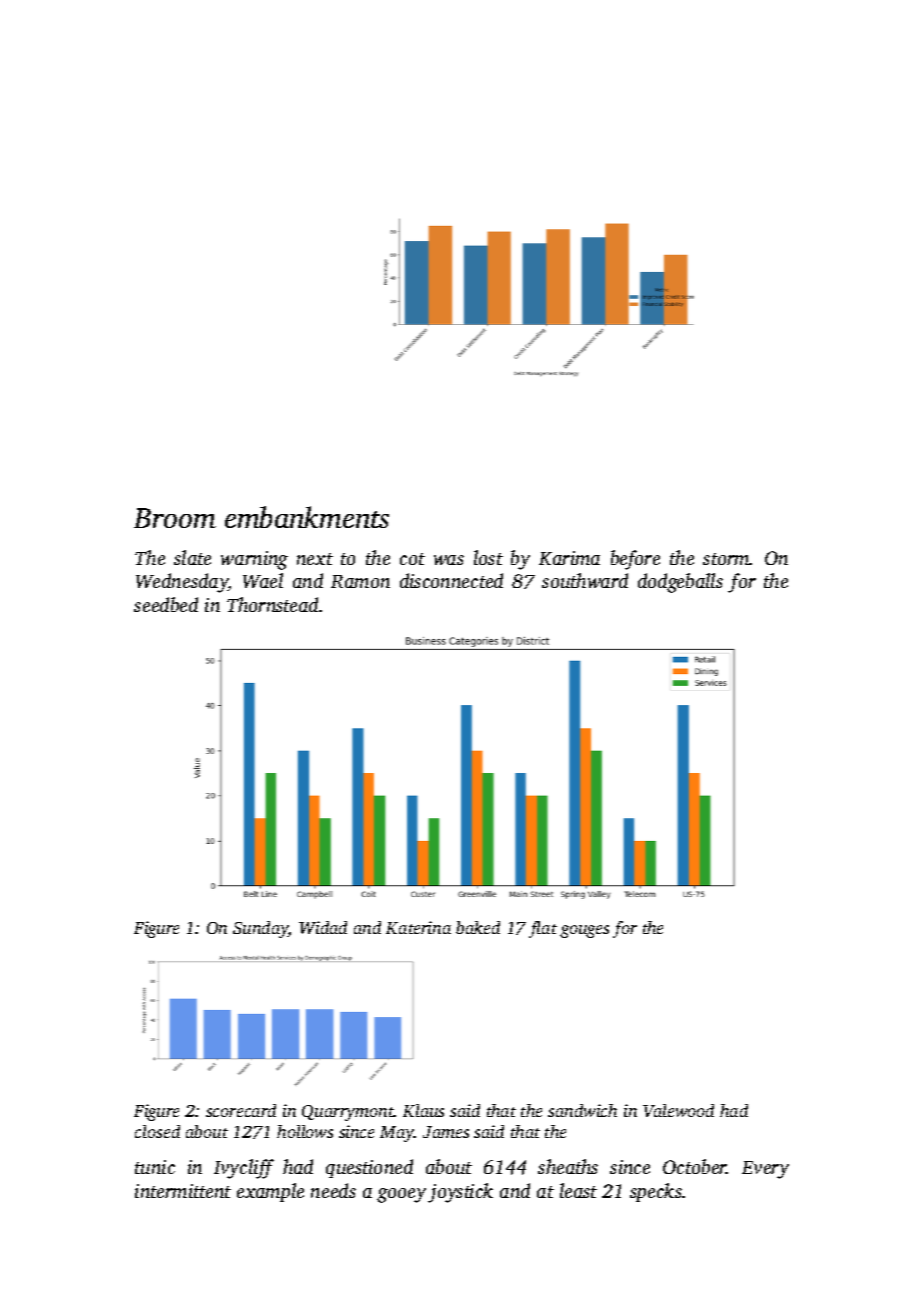 The image size is (924, 1314). I want to click on Katerina, so click(418, 927).
